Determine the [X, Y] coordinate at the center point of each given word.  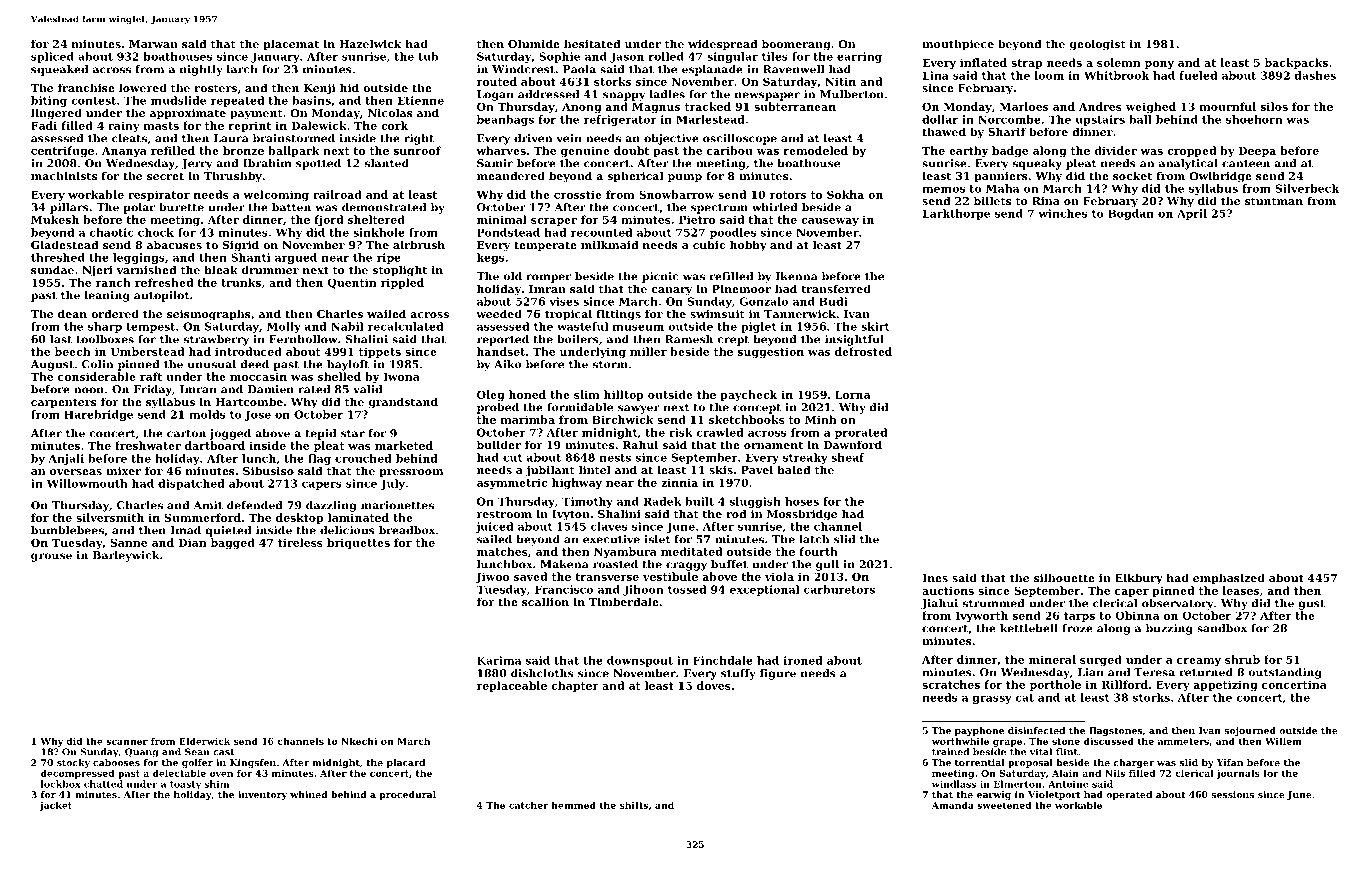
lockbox [61, 784]
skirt [875, 326]
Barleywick [126, 556]
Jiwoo [493, 577]
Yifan [1230, 762]
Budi [833, 301]
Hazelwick [370, 43]
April [1192, 214]
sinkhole [379, 232]
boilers [578, 339]
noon [89, 390]
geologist [1097, 45]
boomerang [796, 45]
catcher [529, 805]
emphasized [1229, 579]
